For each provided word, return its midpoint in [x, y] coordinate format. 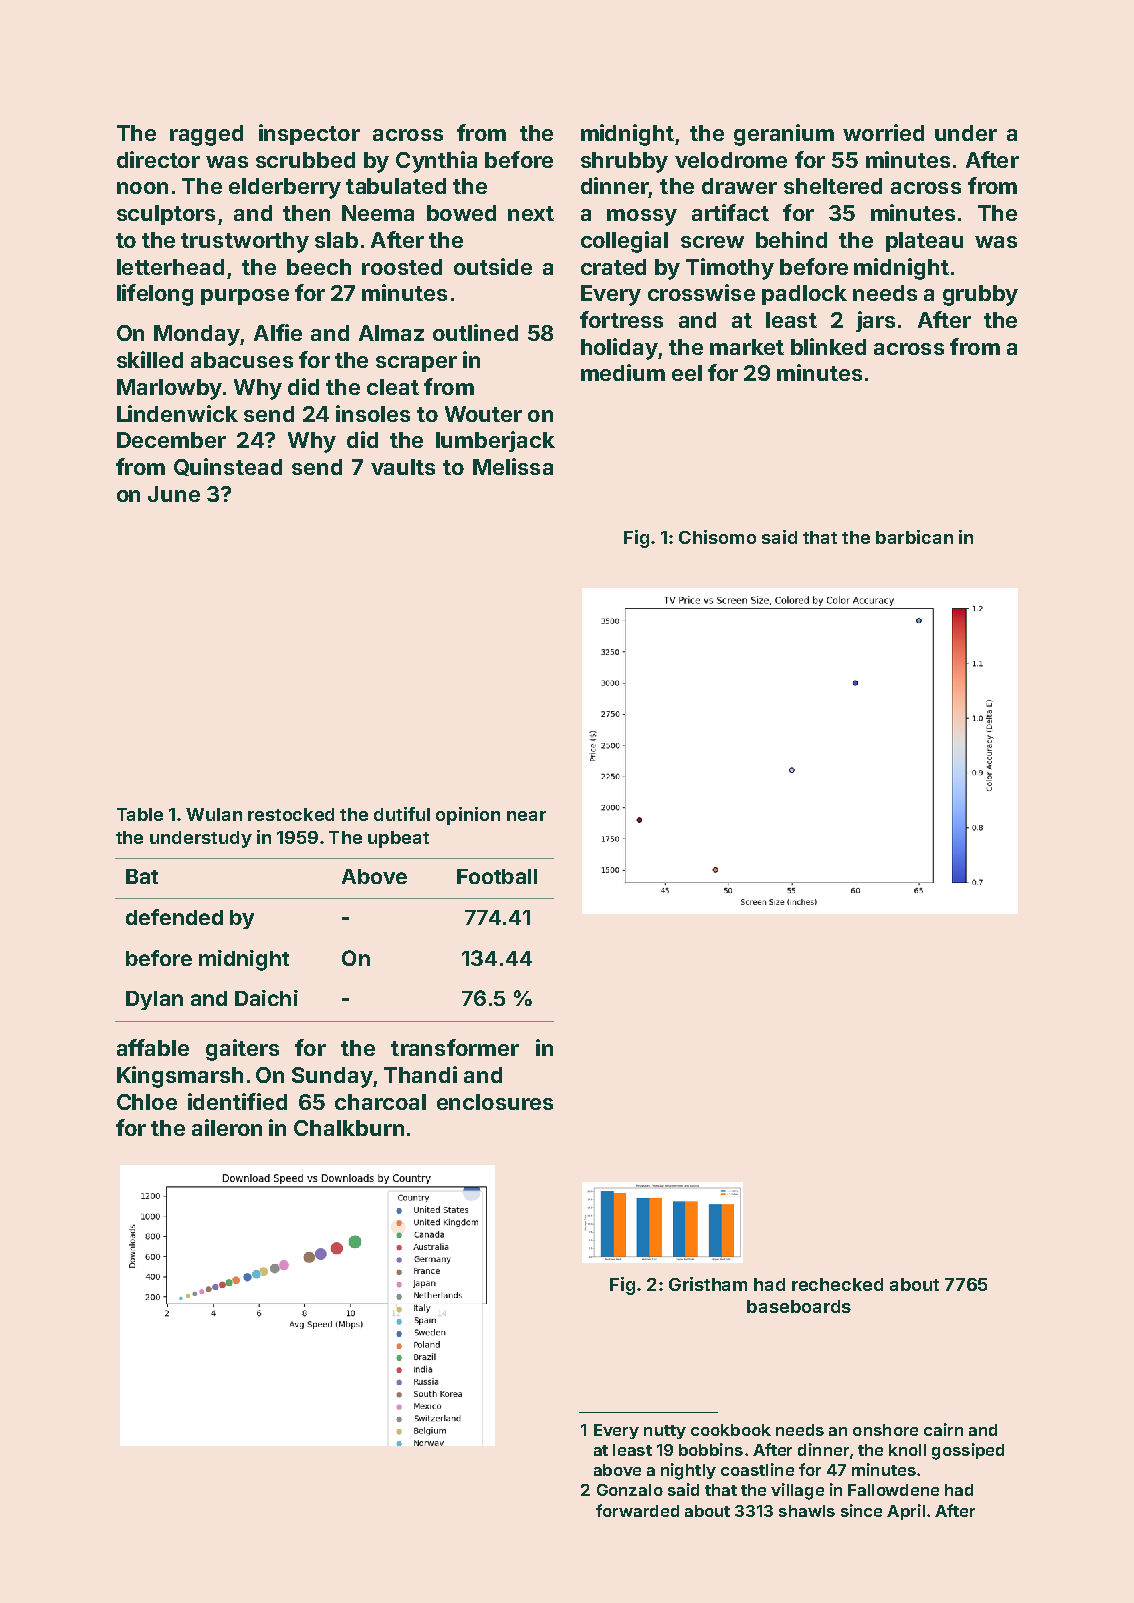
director [158, 159]
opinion [468, 816]
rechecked [837, 1284]
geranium [784, 135]
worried [883, 132]
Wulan [214, 814]
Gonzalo [630, 1490]
